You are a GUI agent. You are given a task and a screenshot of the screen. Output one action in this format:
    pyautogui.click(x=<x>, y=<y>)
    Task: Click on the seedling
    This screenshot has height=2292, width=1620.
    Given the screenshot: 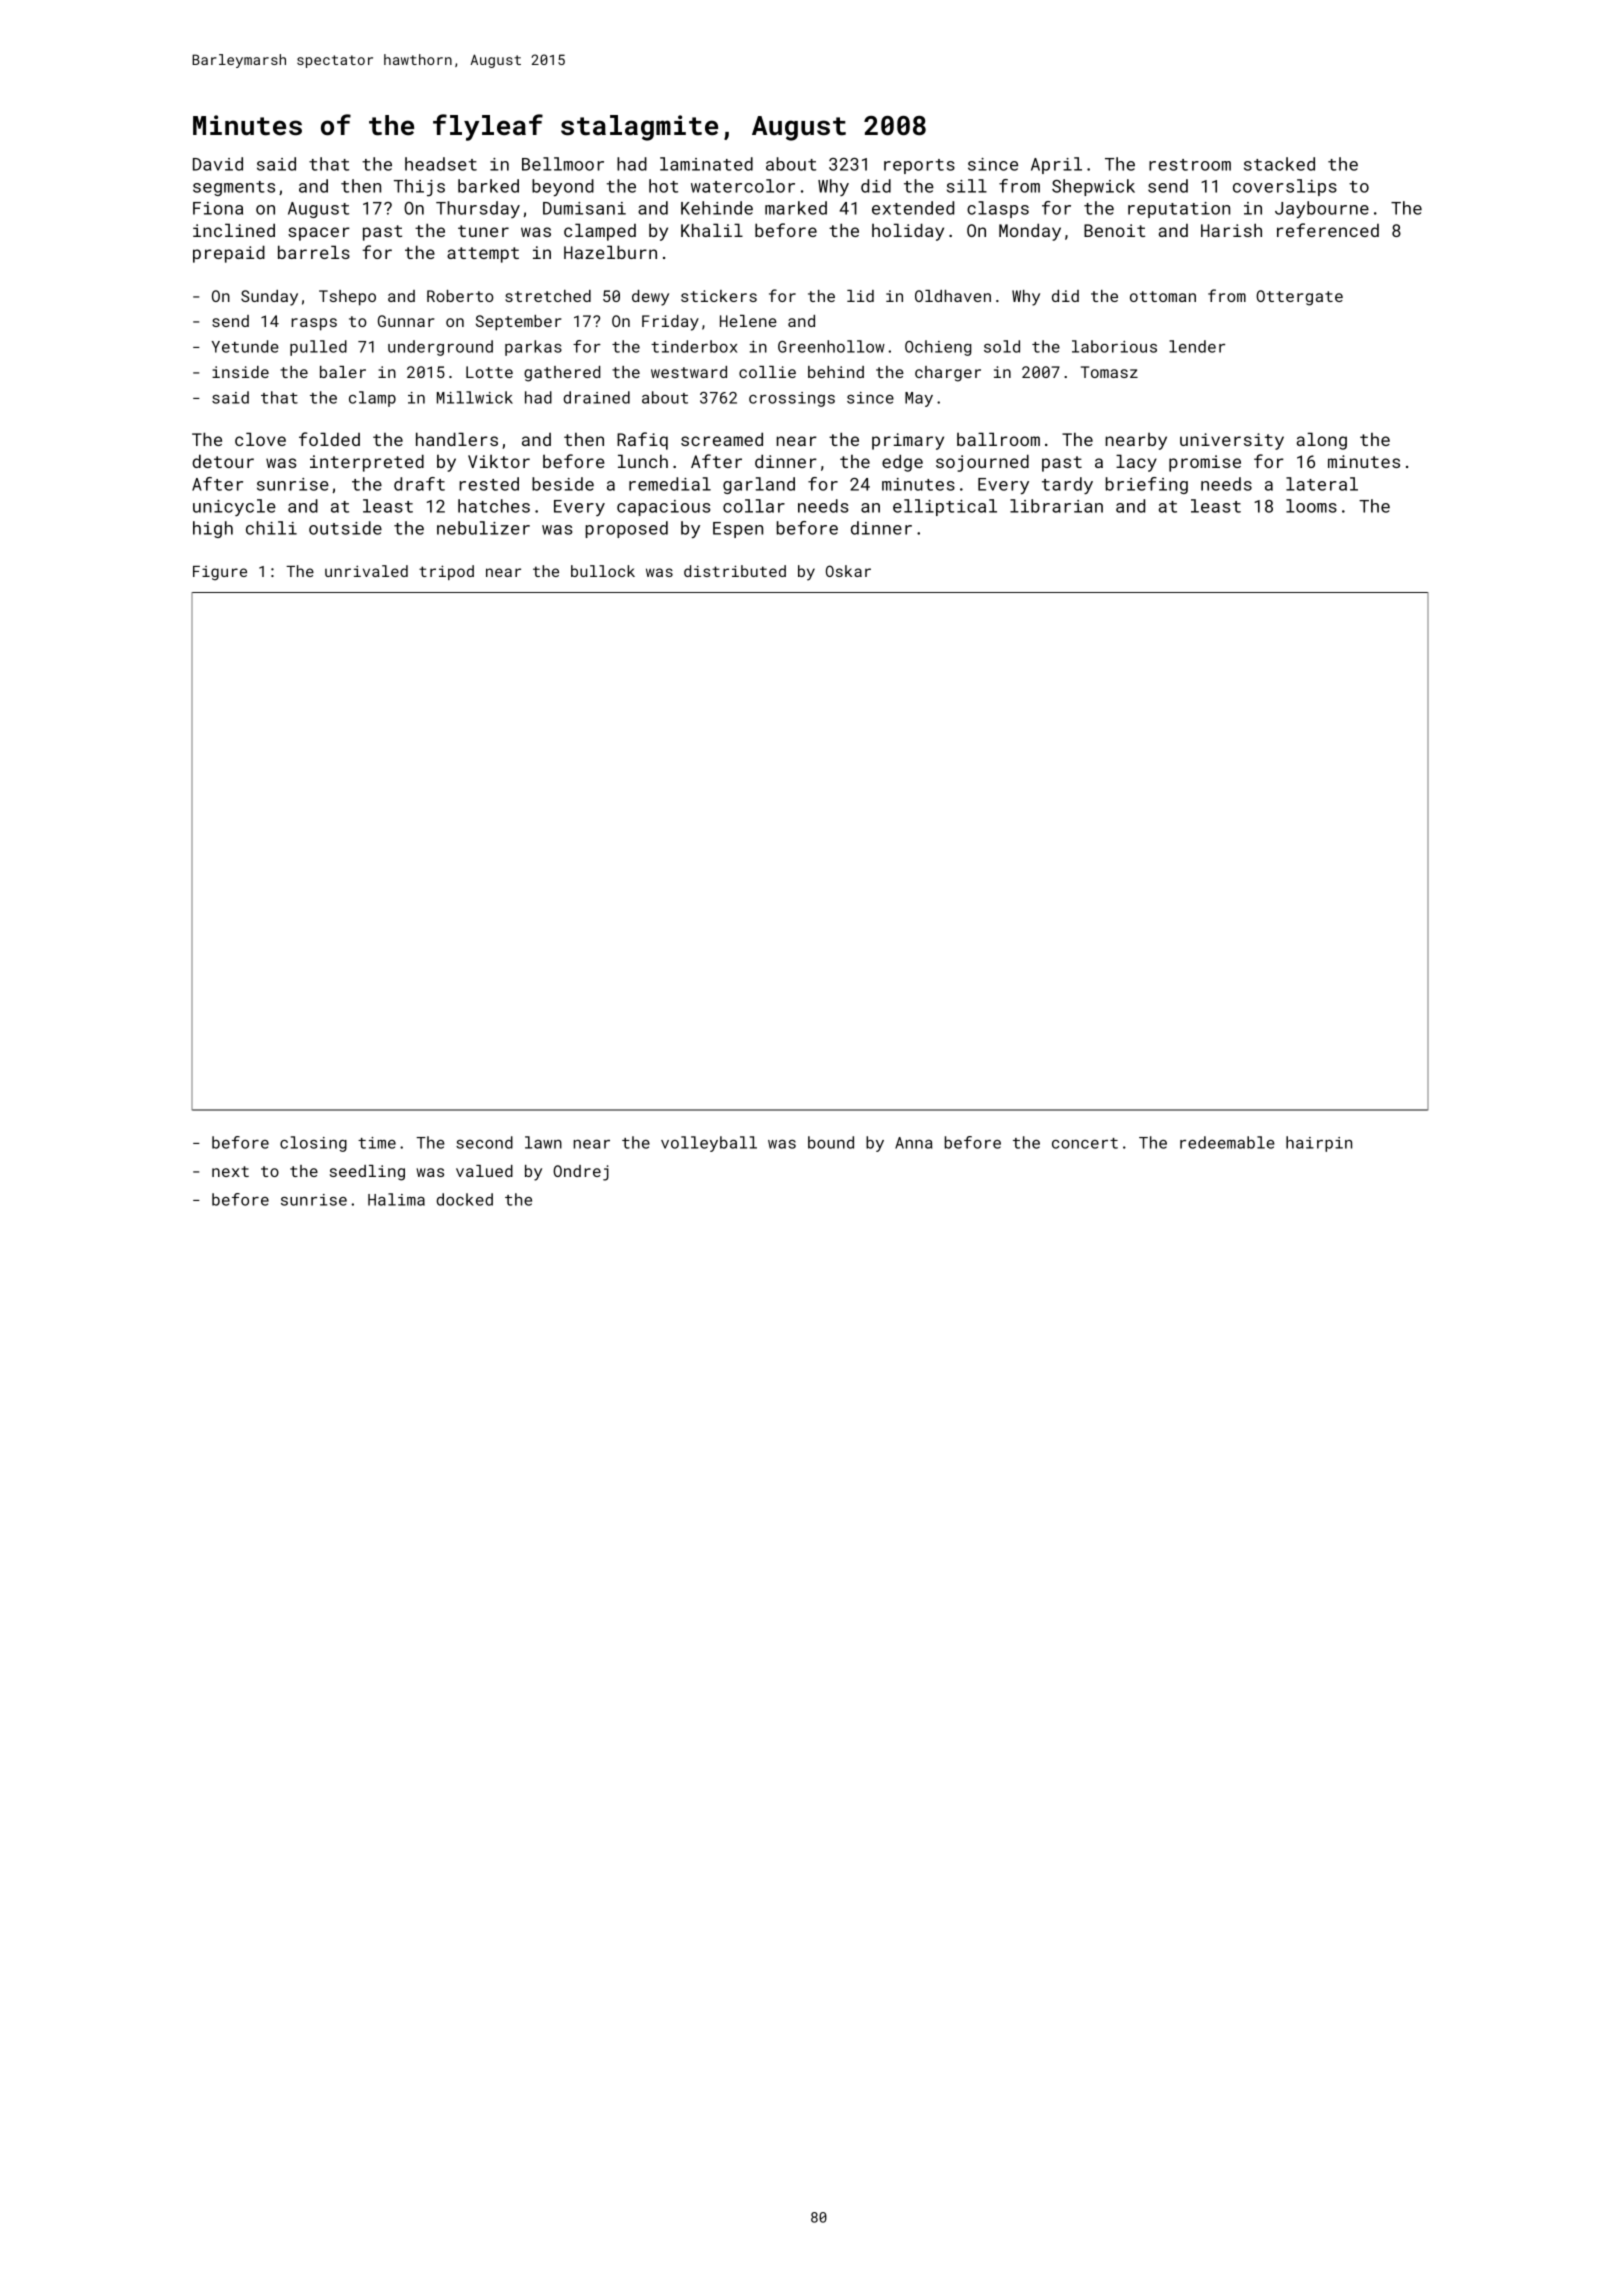 What is the action you would take?
    pyautogui.click(x=367, y=1173)
